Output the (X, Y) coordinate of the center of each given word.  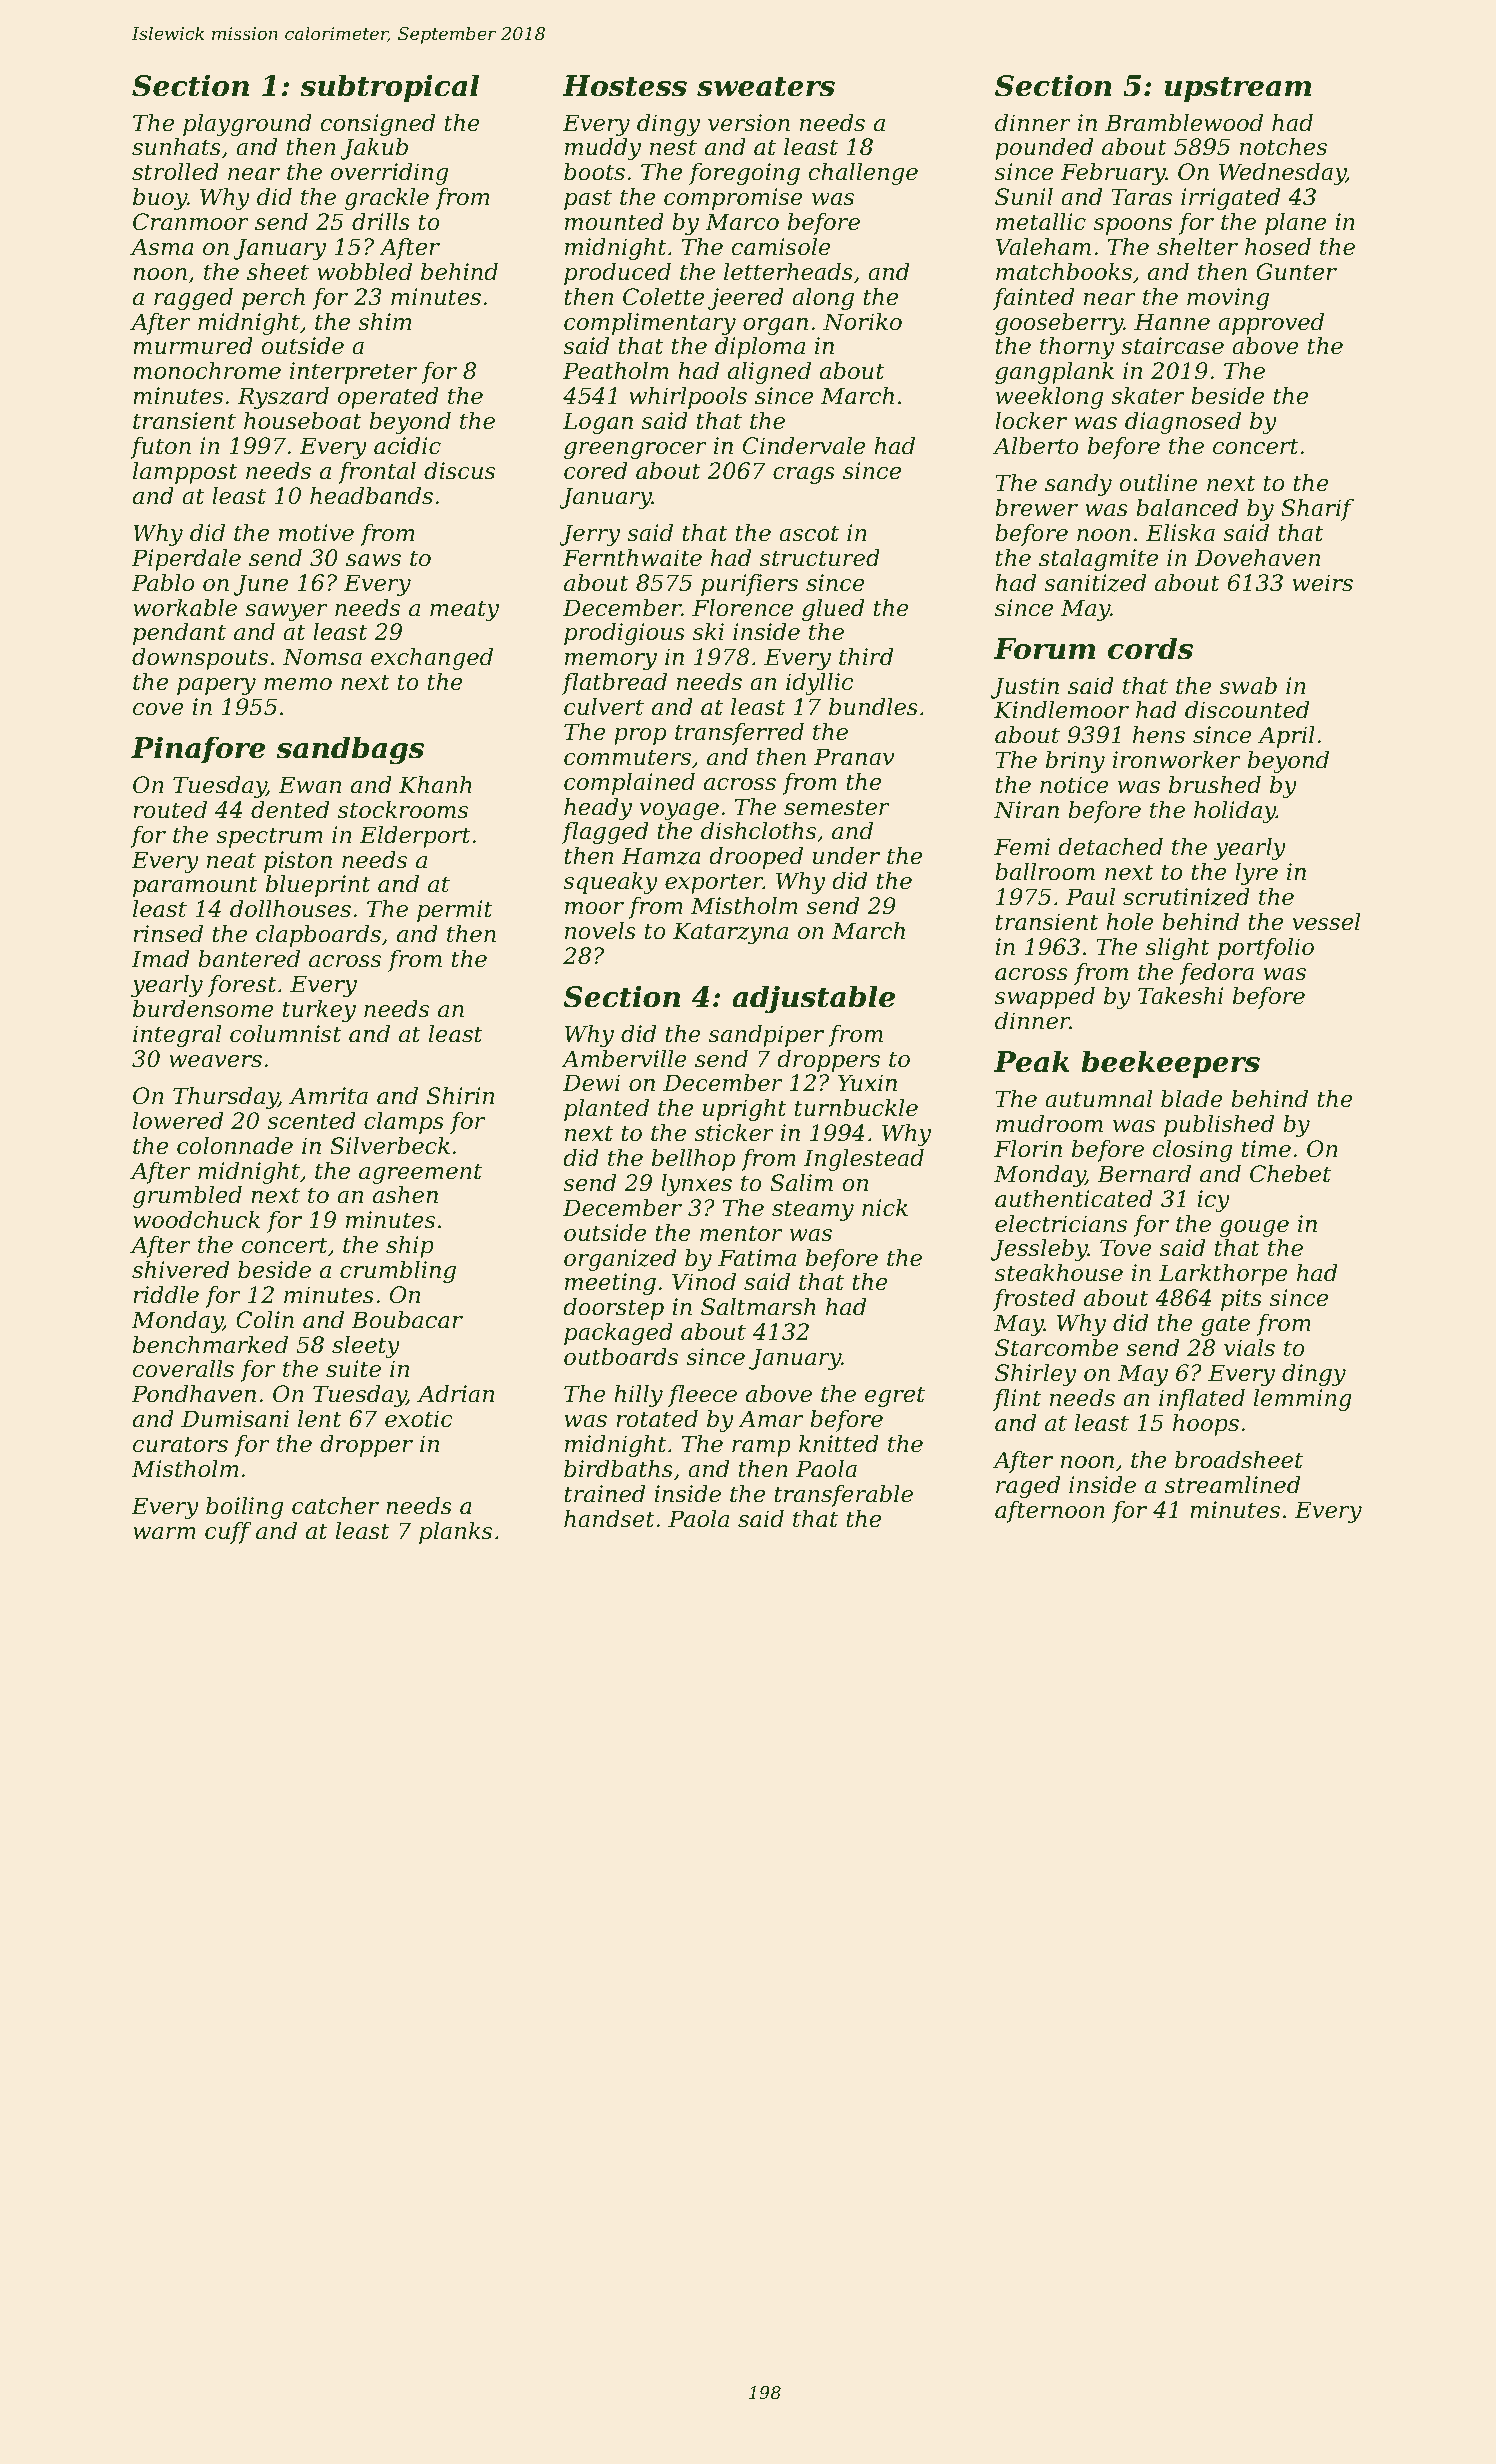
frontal (377, 473)
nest (673, 147)
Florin (1028, 1149)
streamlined (1232, 1485)
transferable (843, 1496)
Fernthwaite (632, 558)
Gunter (1296, 272)
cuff (228, 1533)
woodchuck (196, 1220)
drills (381, 222)
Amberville (624, 1059)
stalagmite (1098, 560)
